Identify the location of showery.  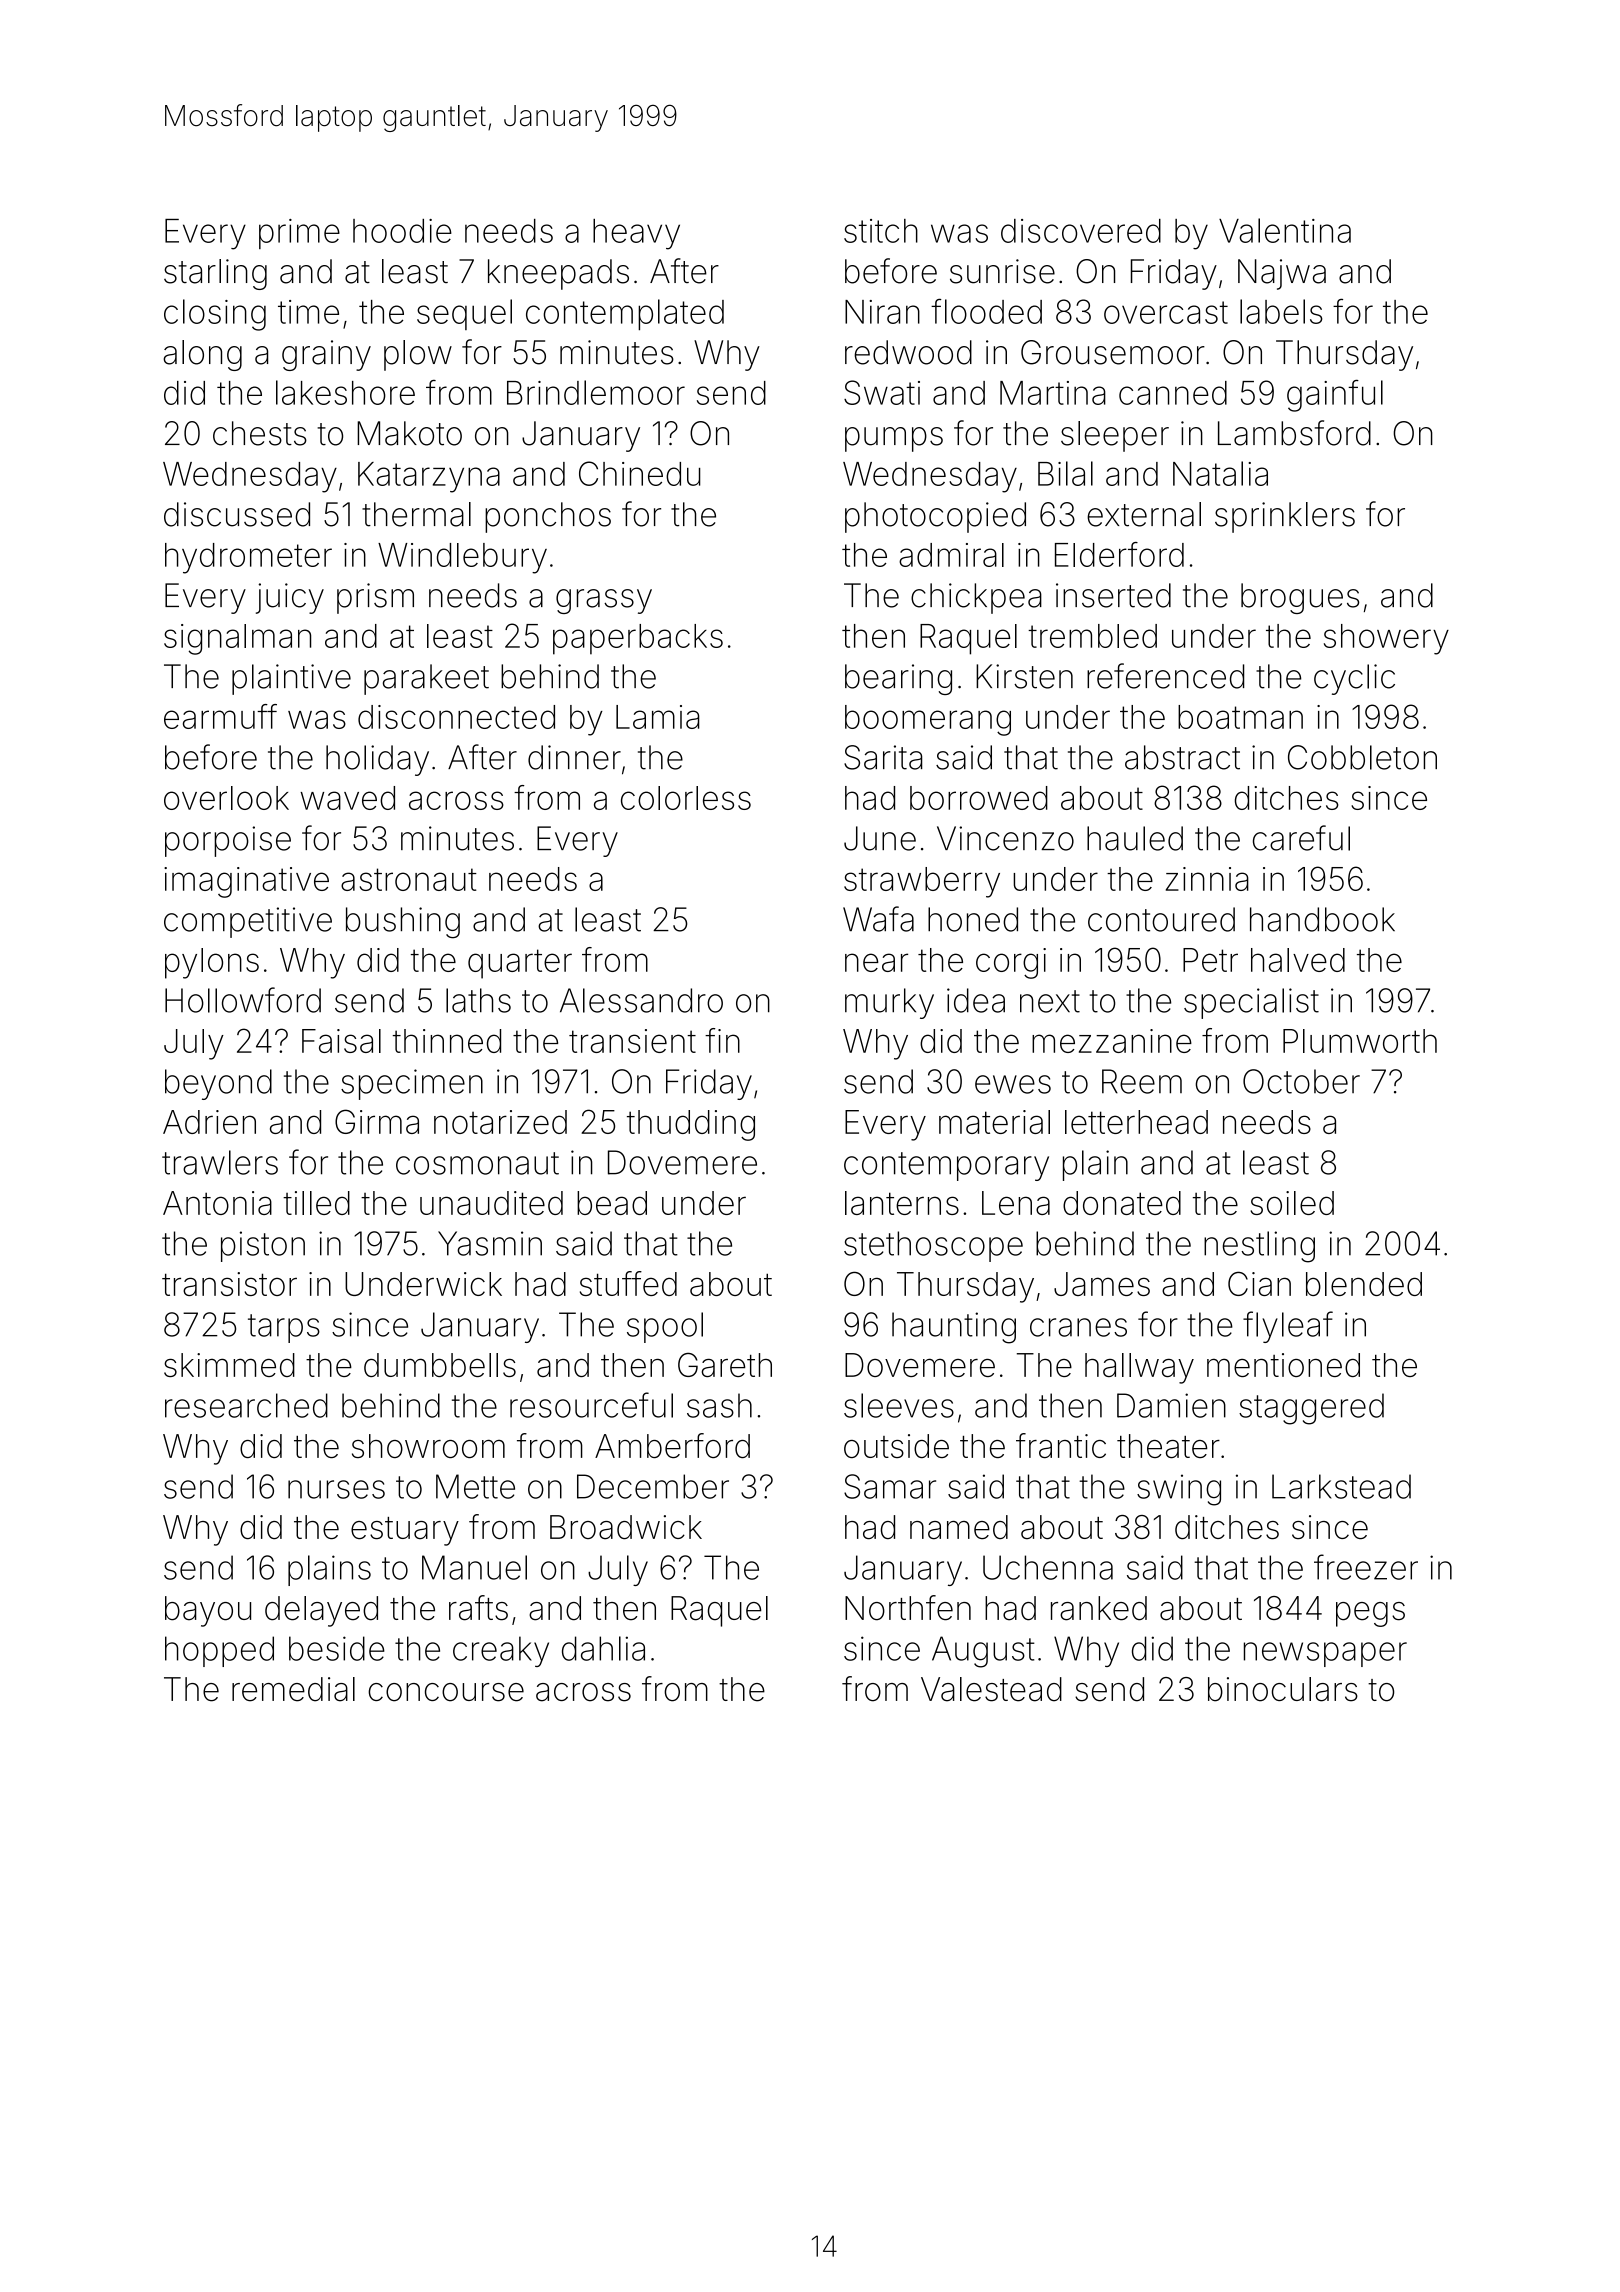
(1386, 639).
